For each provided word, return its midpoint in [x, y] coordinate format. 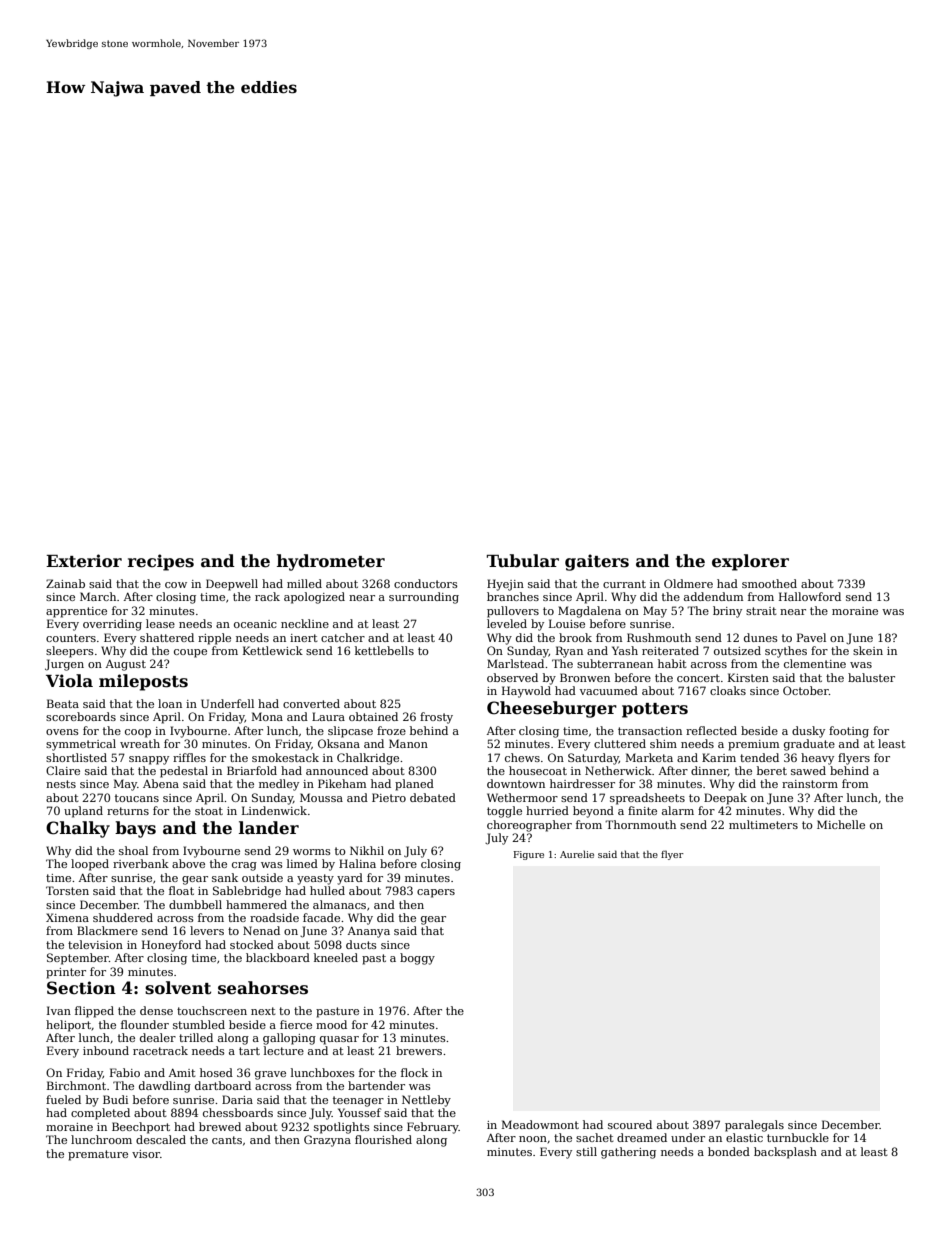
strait [761, 611]
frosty [436, 718]
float [181, 890]
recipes [161, 562]
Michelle [841, 824]
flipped [94, 1012]
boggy [417, 959]
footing [849, 732]
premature [98, 1155]
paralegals [754, 1126]
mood [331, 1024]
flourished [383, 1139]
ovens [62, 732]
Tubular [523, 561]
